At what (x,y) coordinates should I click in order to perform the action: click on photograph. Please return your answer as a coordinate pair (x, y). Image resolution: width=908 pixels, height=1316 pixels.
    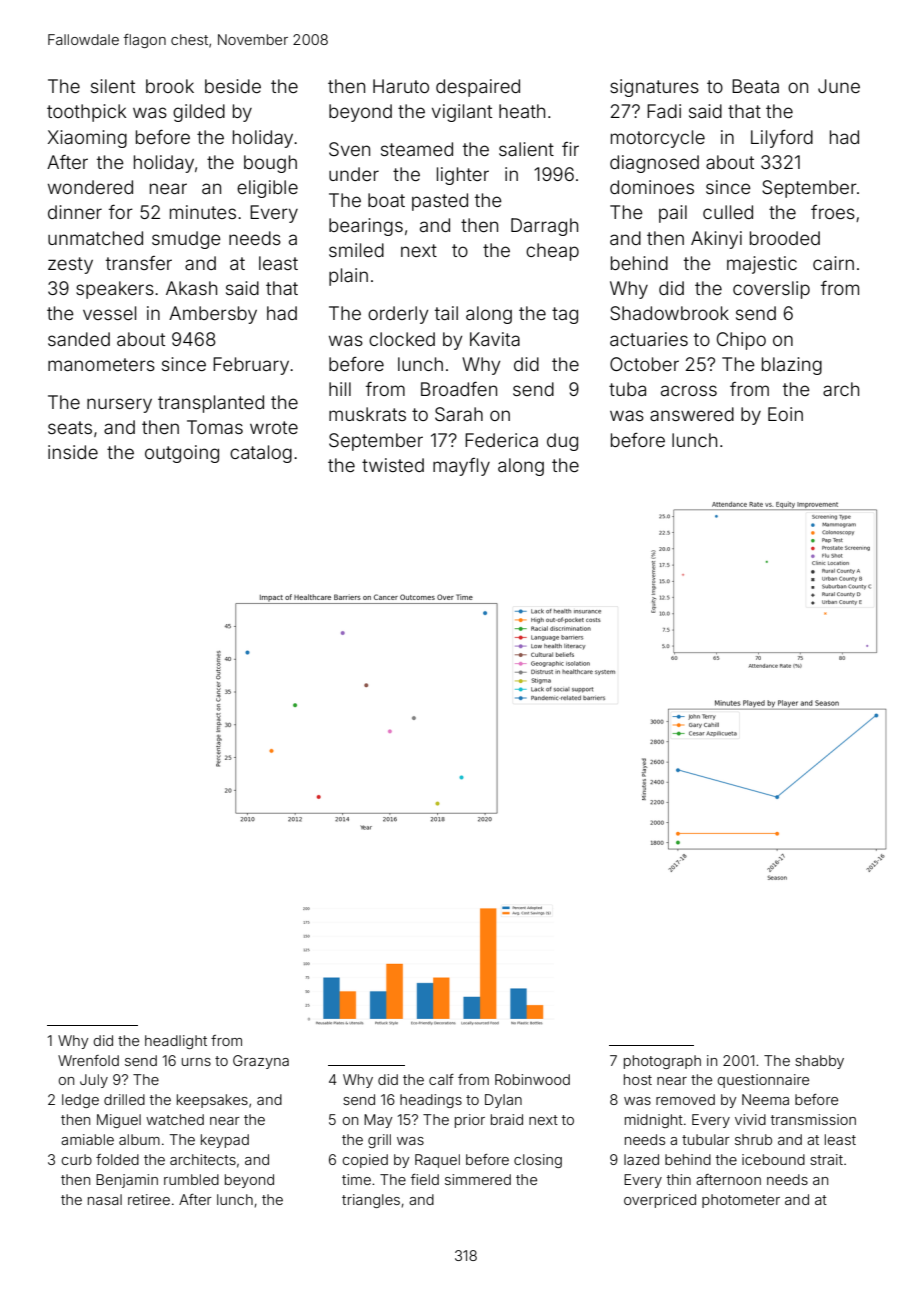
    Looking at the image, I should click on (662, 1062).
